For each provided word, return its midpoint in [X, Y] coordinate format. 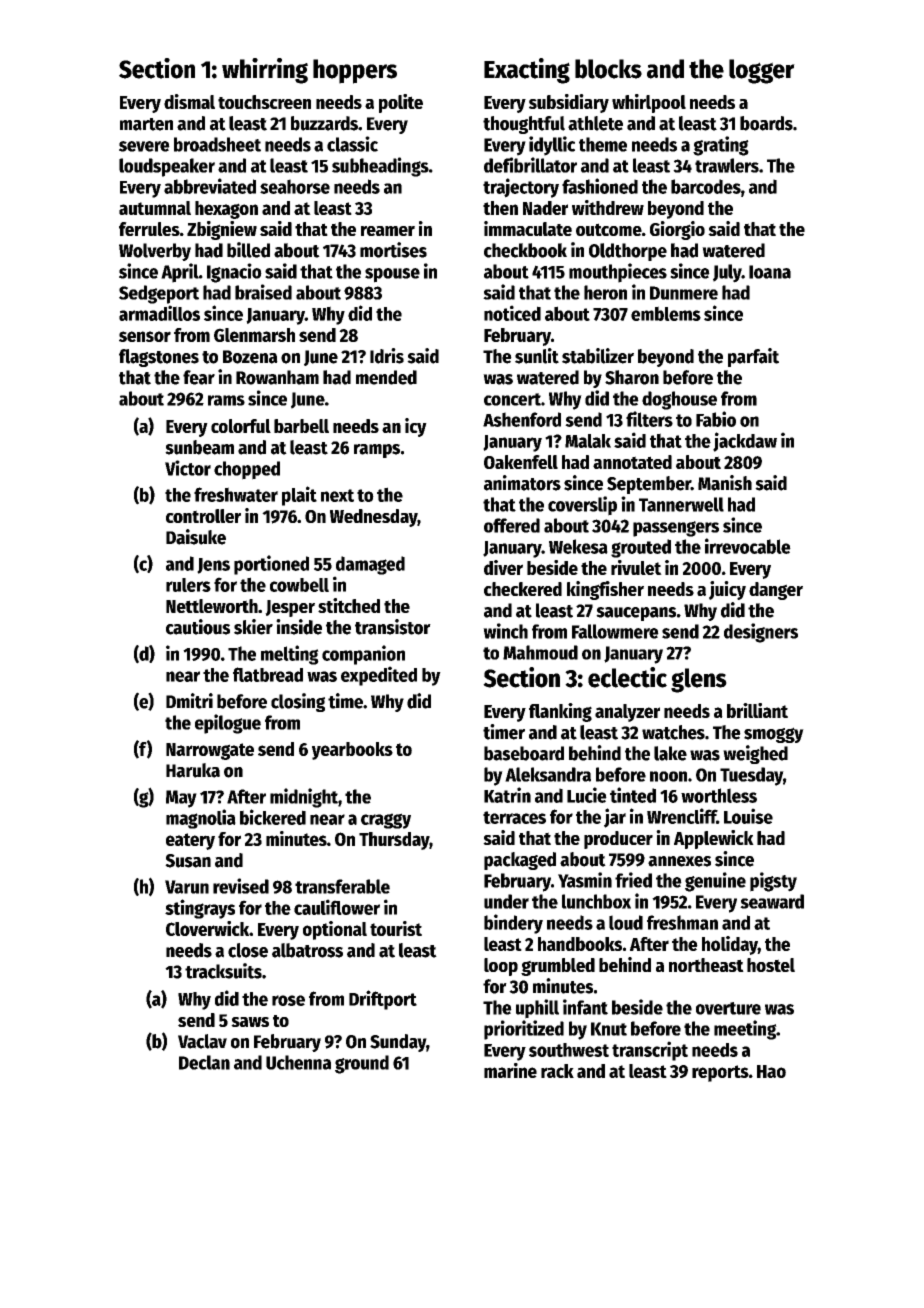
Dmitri [189, 701]
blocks [608, 69]
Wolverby [155, 252]
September [649, 485]
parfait [753, 357]
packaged [520, 861]
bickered [273, 817]
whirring [265, 71]
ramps [377, 451]
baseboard [524, 753]
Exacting [527, 71]
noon [668, 776]
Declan [204, 1062]
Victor [188, 468]
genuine [715, 882]
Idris [387, 356]
